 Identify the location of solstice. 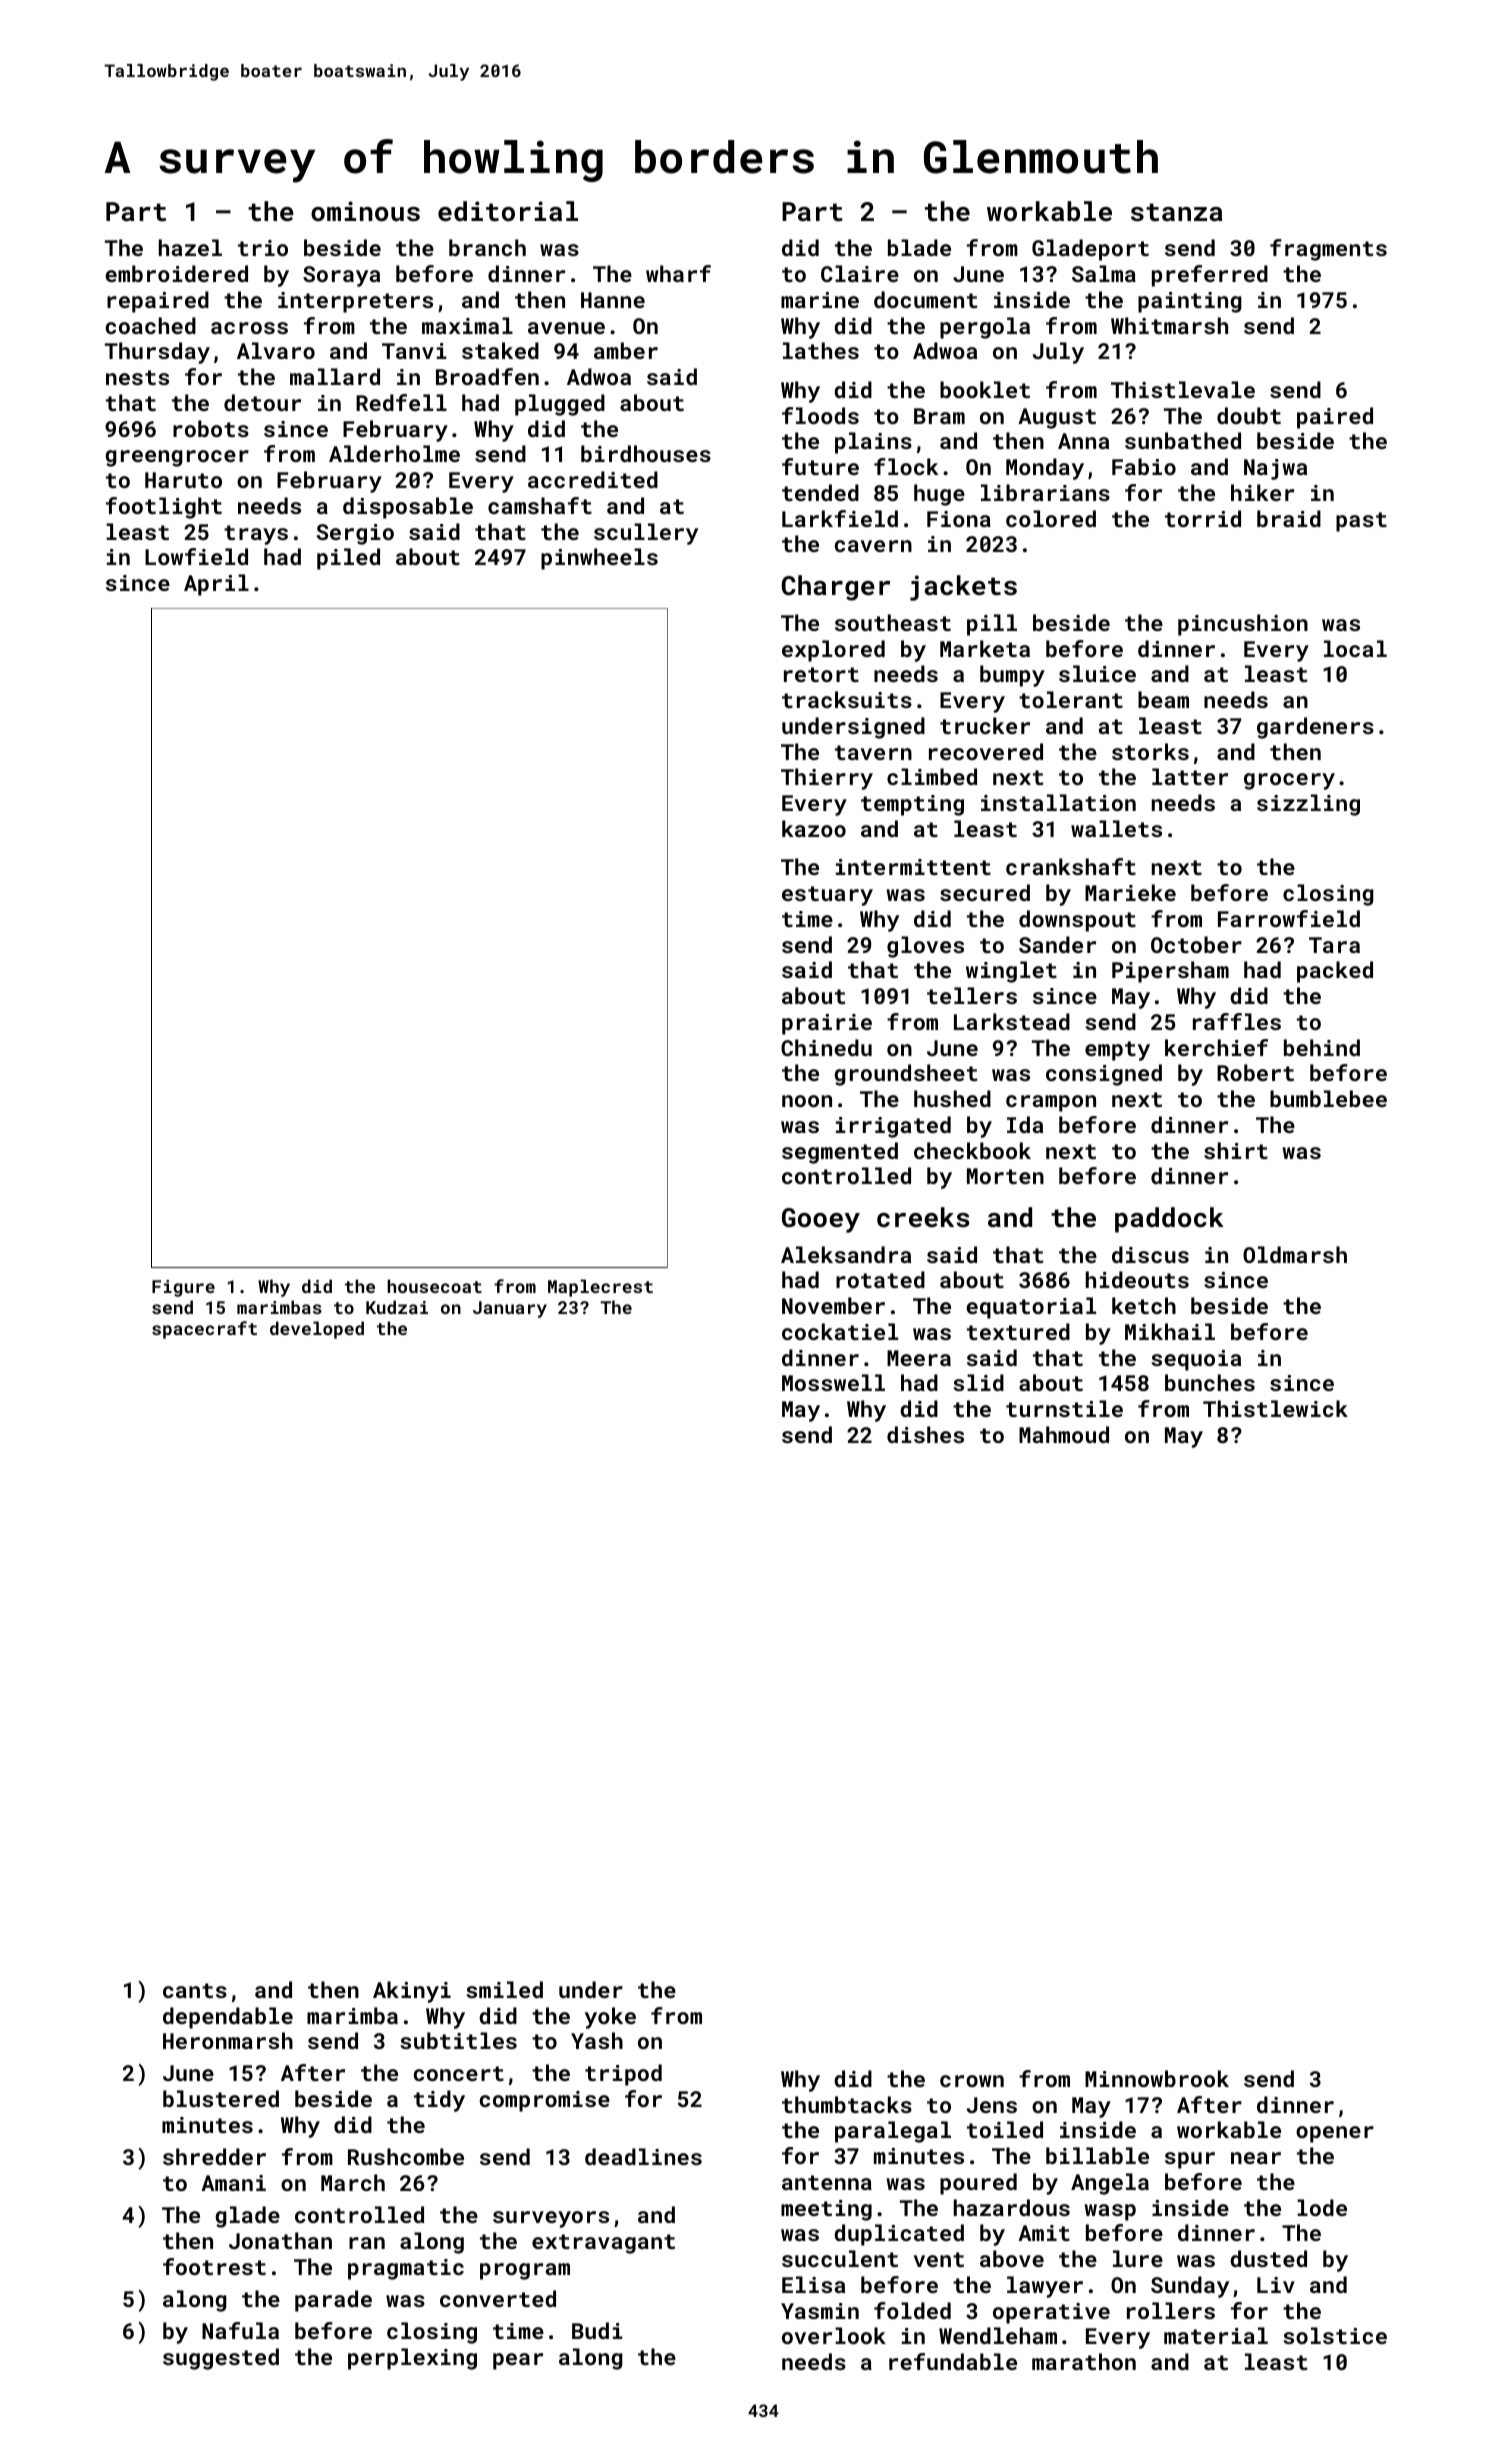
(1335, 2335).
